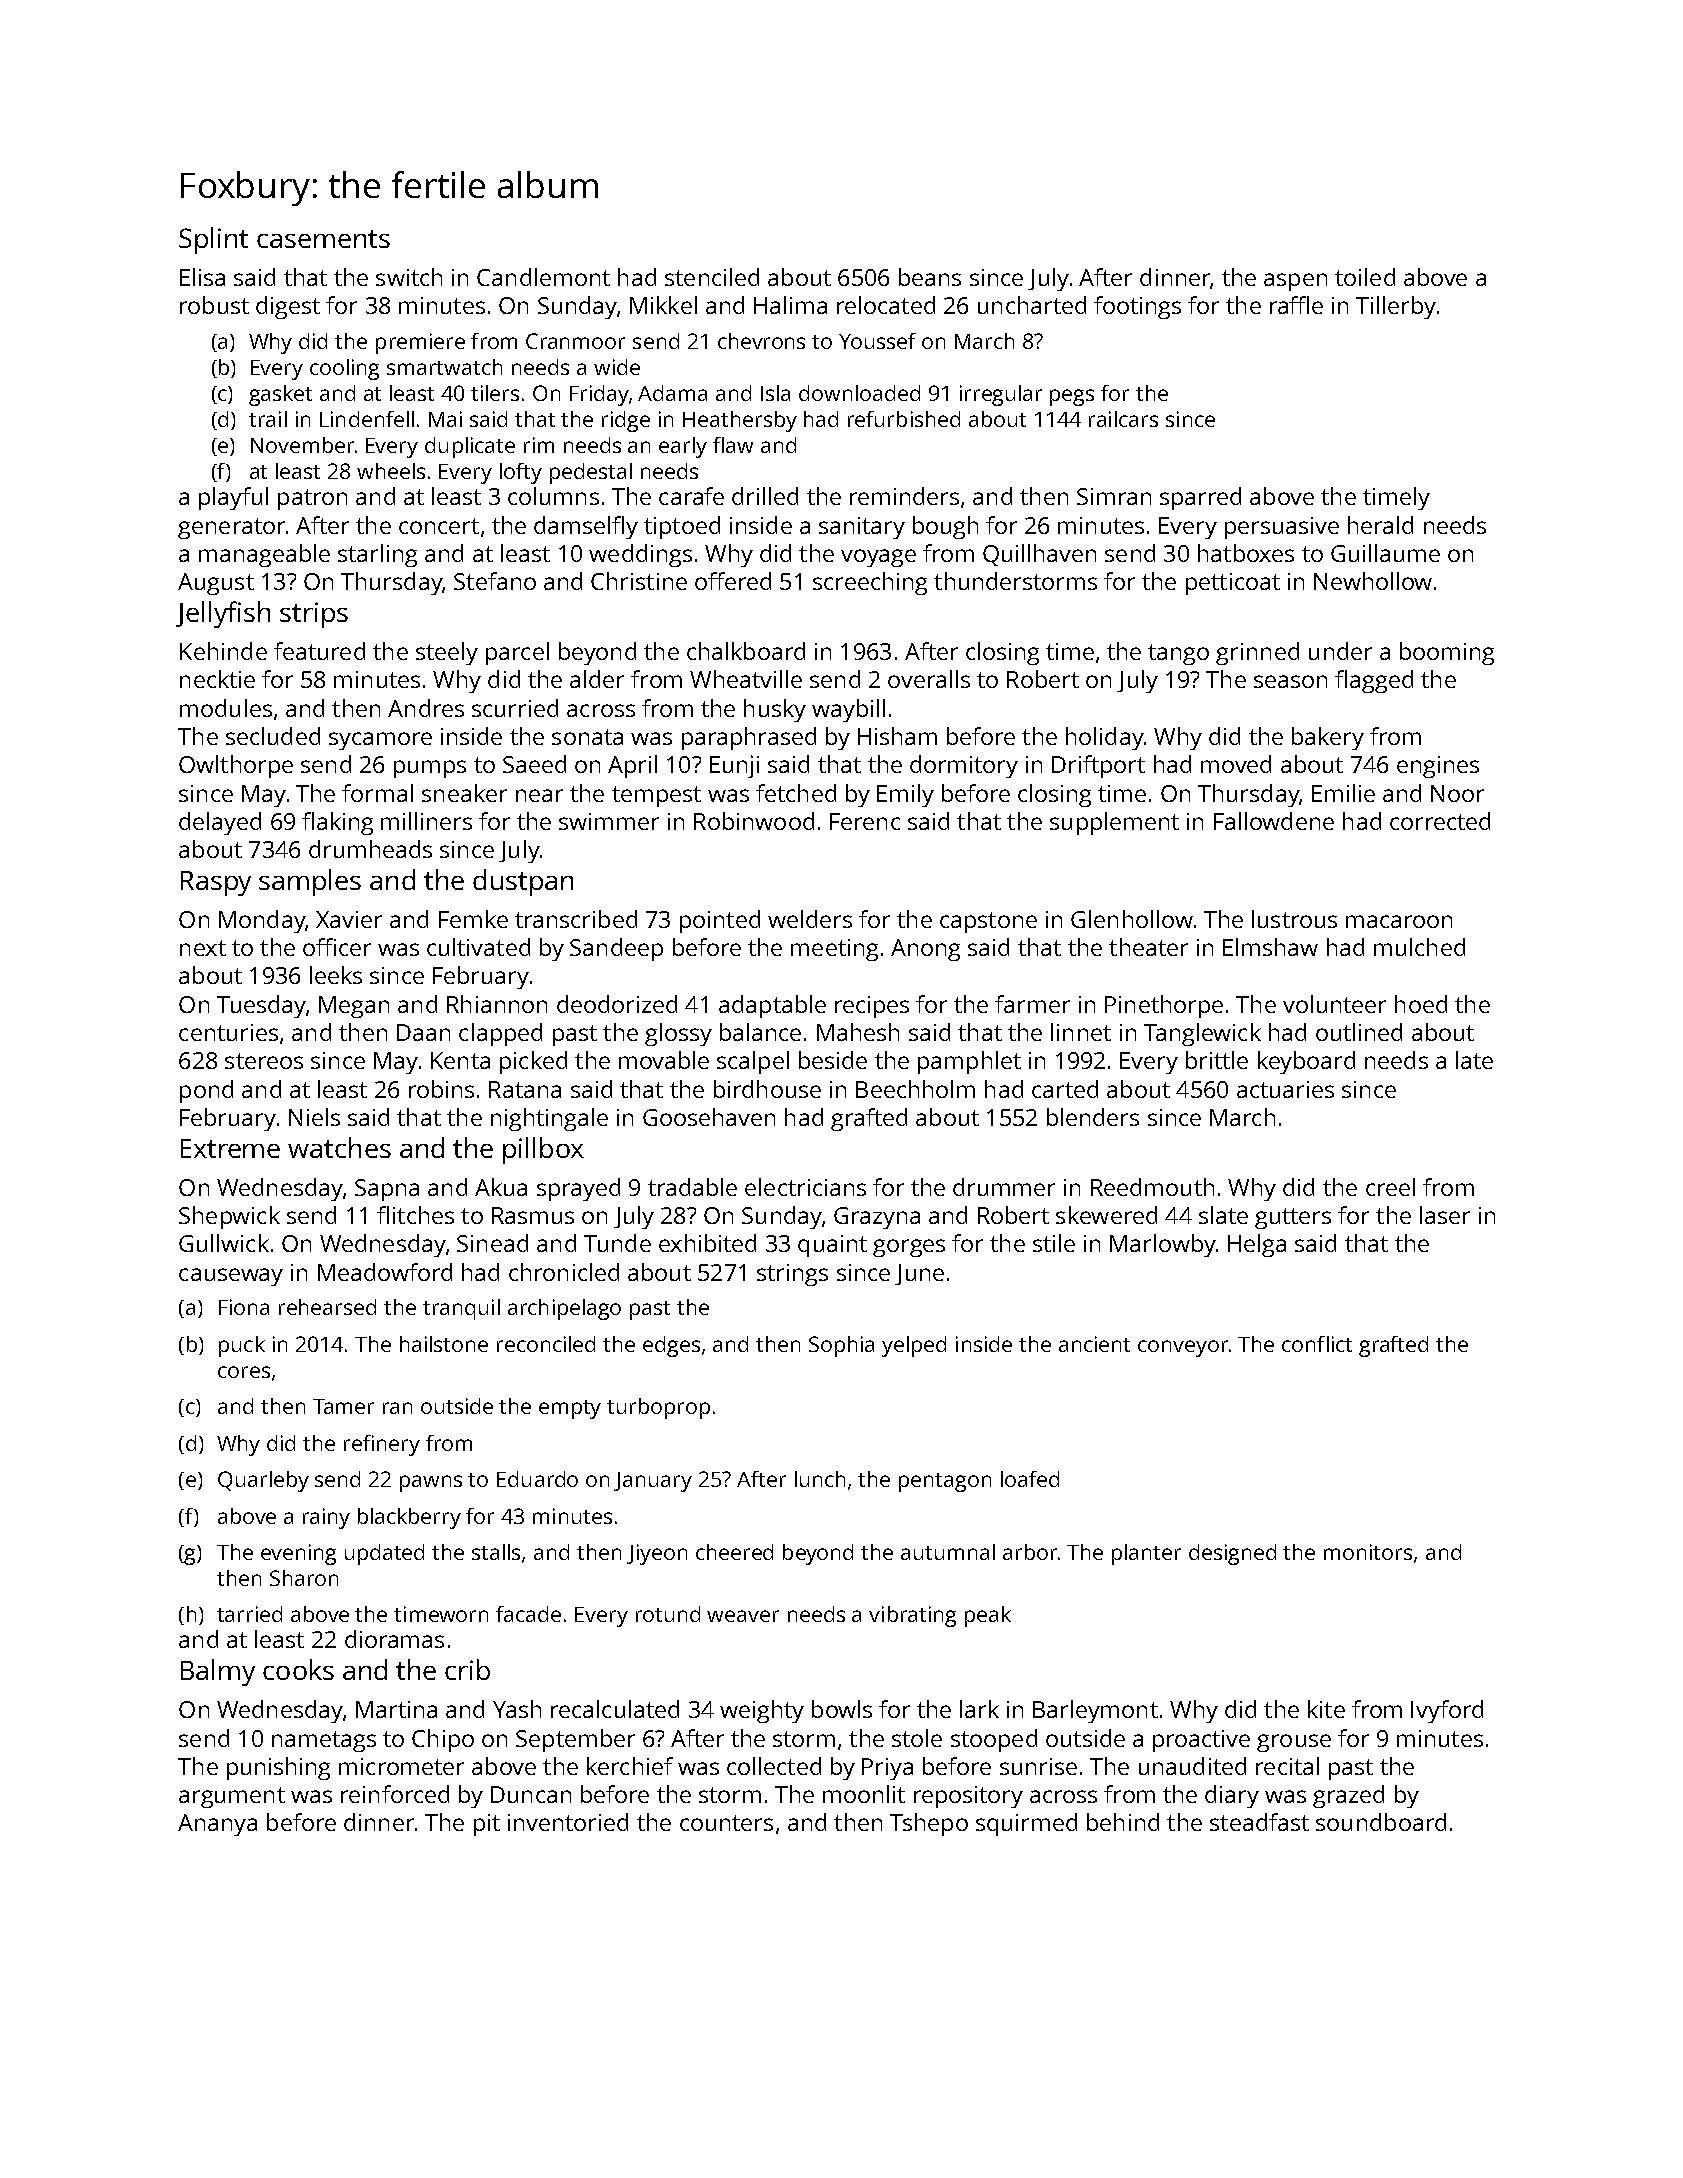 The height and width of the screenshot is (2178, 1683). Describe the element at coordinates (324, 1741) in the screenshot. I see `nametags` at that location.
